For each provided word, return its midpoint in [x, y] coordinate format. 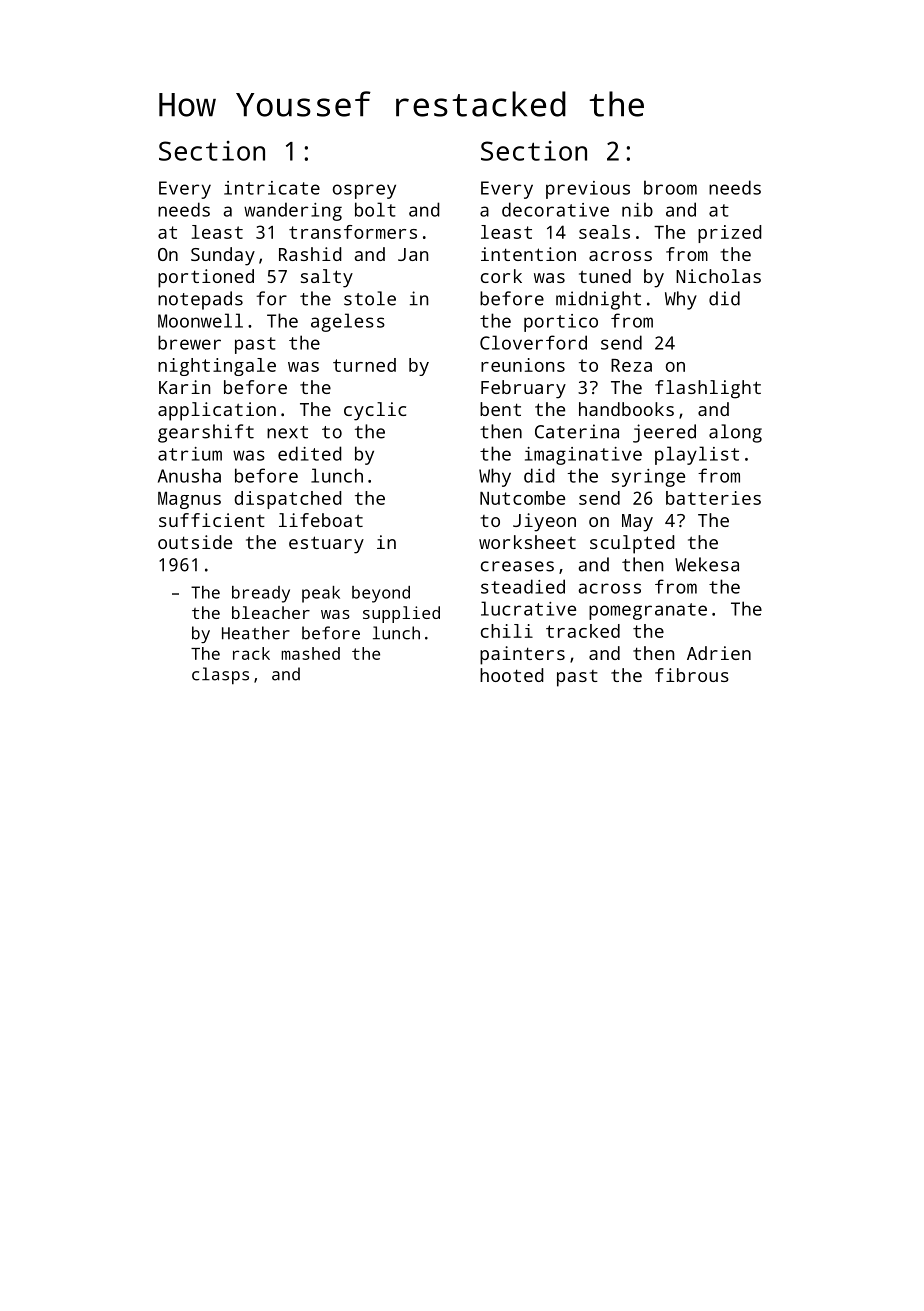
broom [670, 187]
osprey [364, 191]
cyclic [375, 411]
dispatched [288, 500]
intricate [272, 188]
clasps [220, 676]
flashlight [708, 389]
